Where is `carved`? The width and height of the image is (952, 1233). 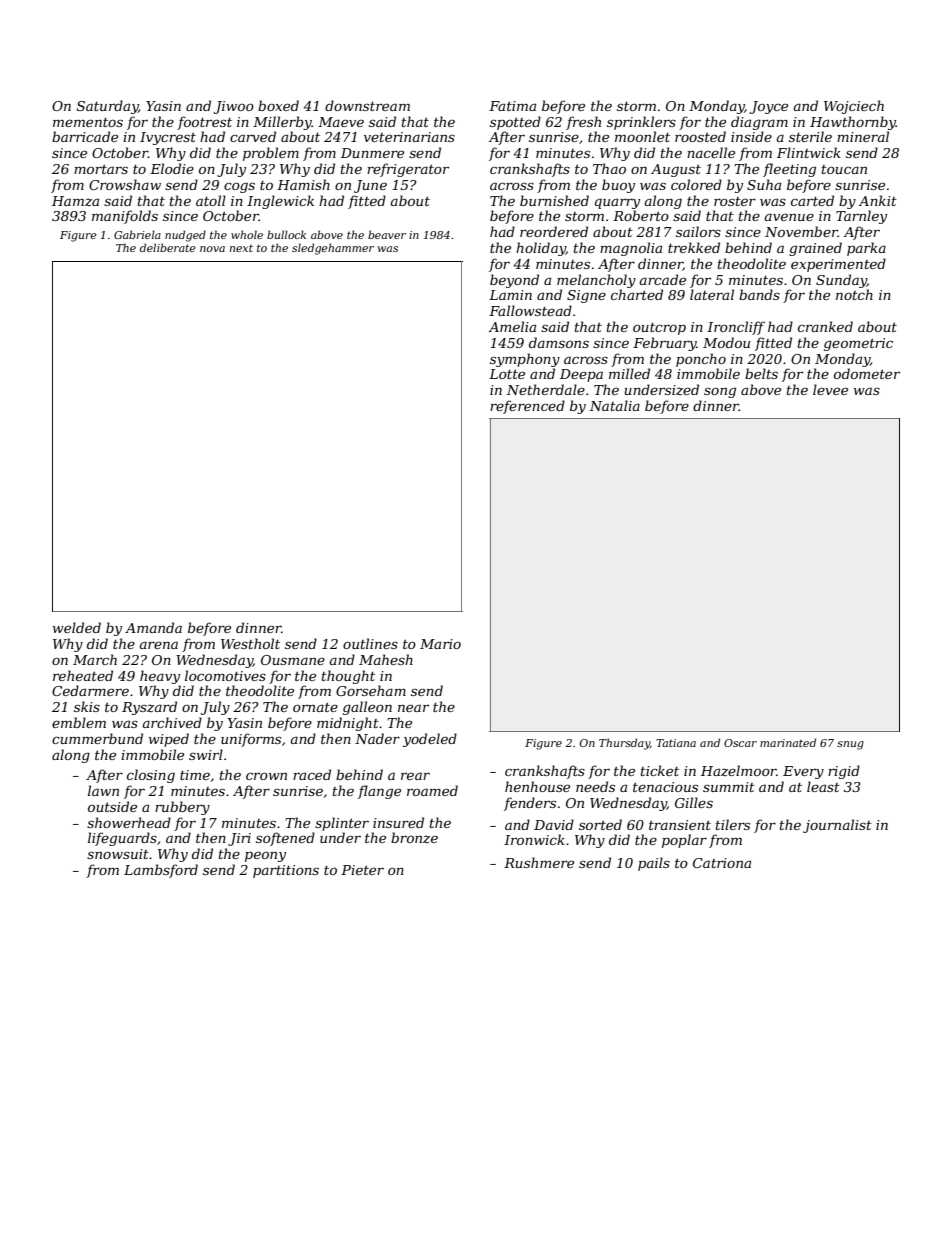
carved is located at coordinates (253, 136).
